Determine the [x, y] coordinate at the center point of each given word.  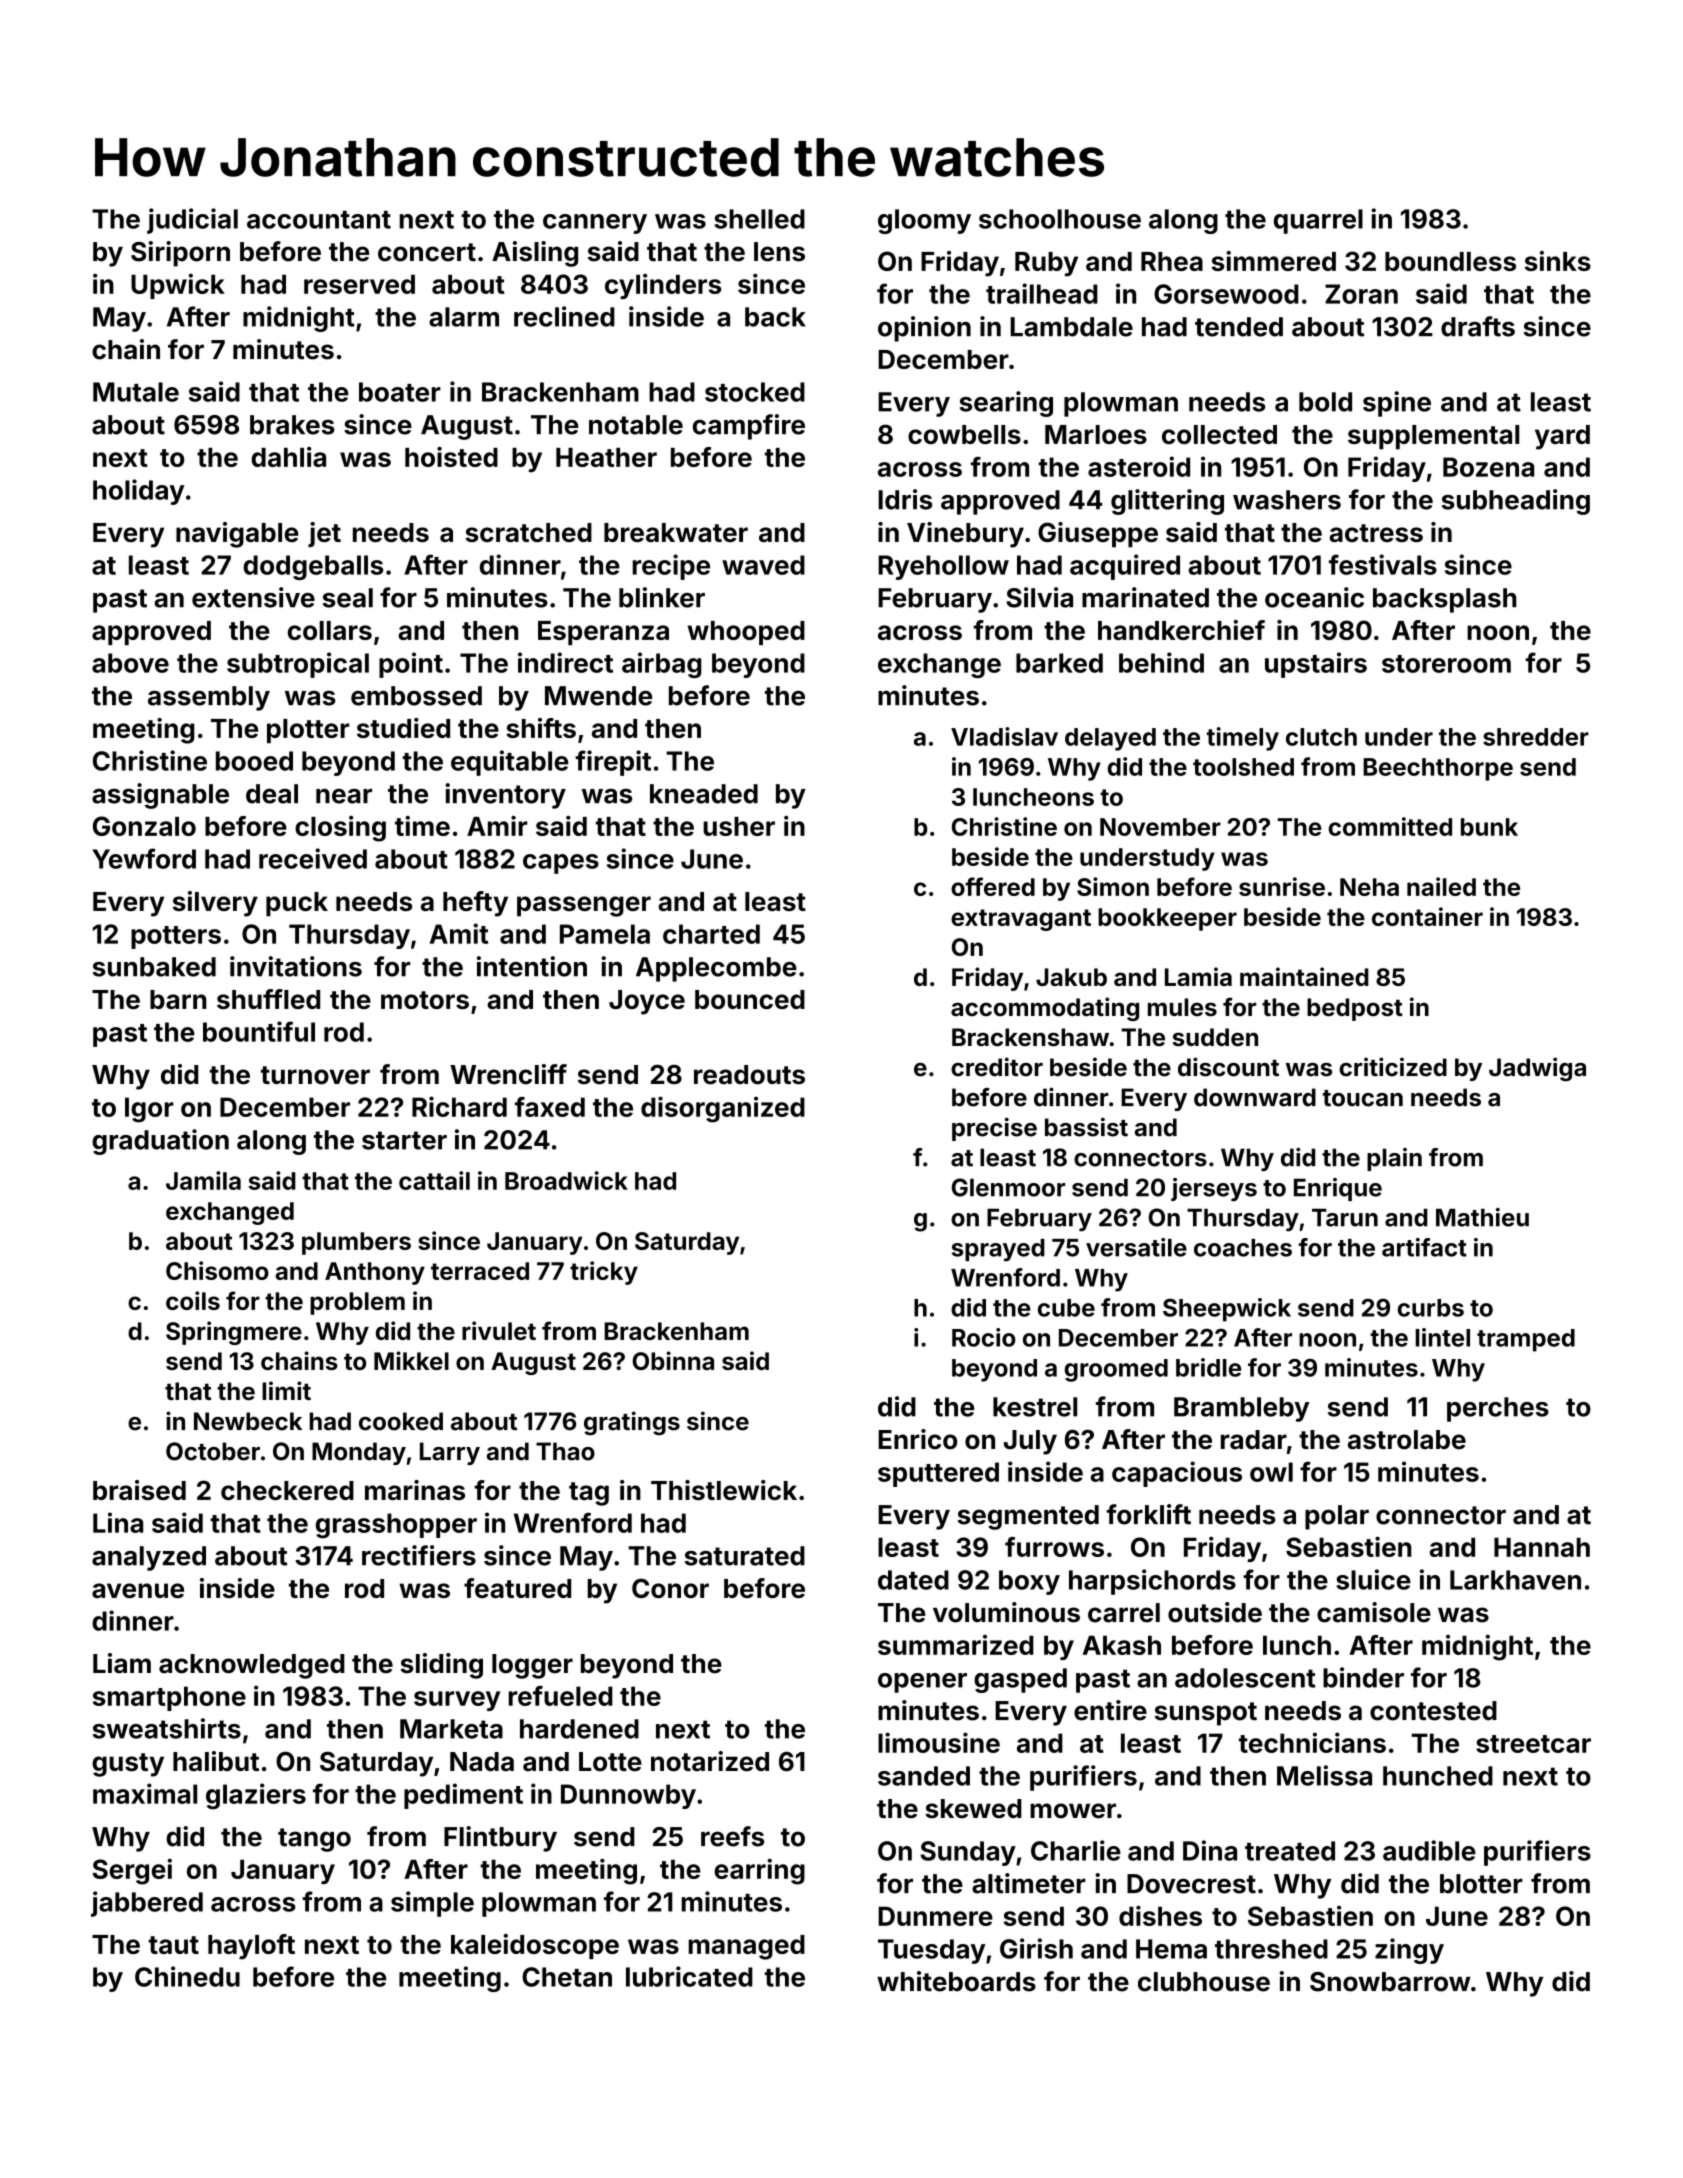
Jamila [203, 1180]
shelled [759, 219]
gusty [128, 1765]
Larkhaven [1515, 1580]
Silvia [1039, 597]
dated [913, 1580]
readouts [749, 1075]
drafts [1478, 326]
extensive [253, 597]
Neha [1369, 887]
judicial [192, 221]
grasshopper [396, 1526]
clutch [1321, 737]
